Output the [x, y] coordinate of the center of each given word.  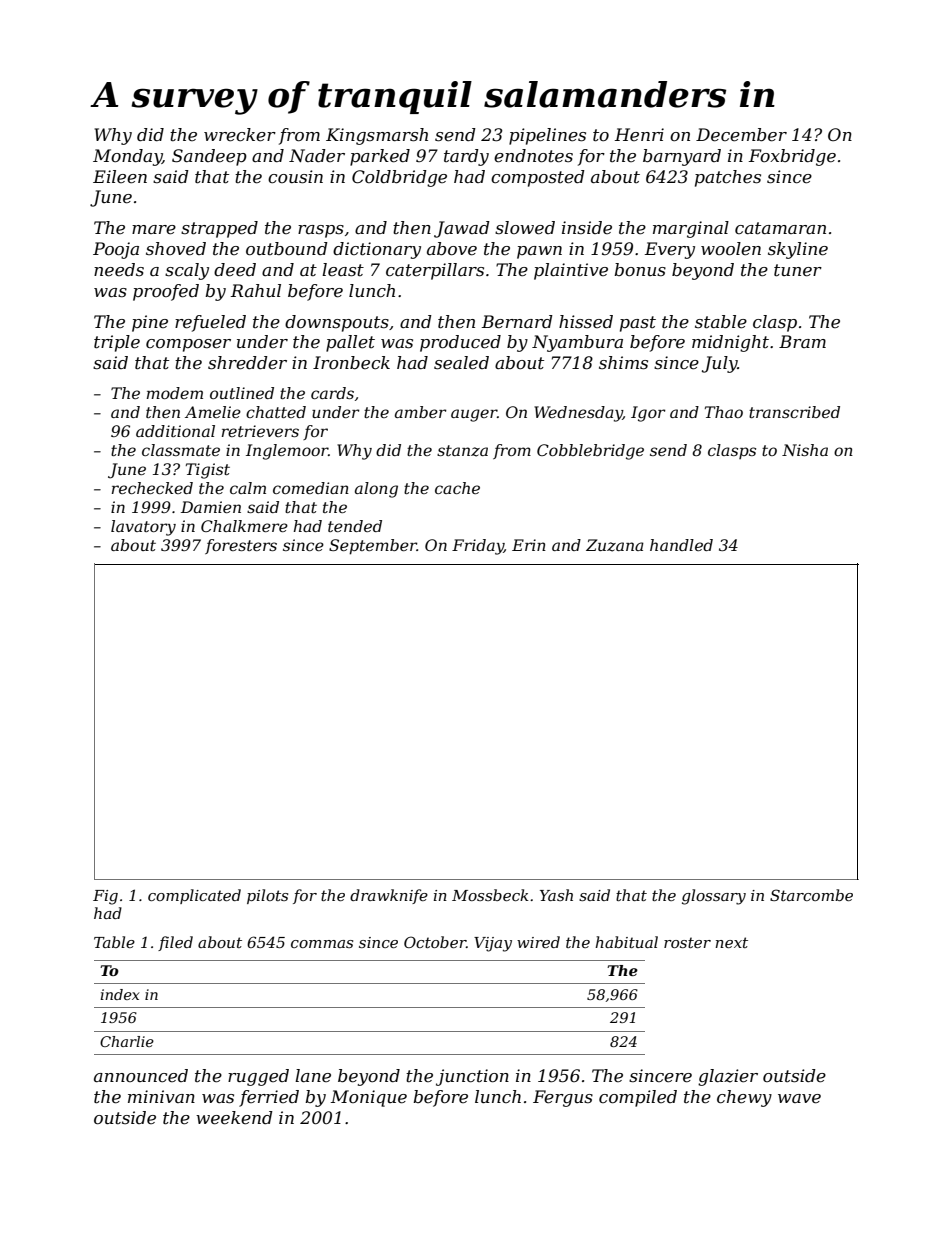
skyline [798, 250]
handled [681, 545]
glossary [714, 897]
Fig [105, 897]
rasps [321, 231]
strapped [219, 229]
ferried [269, 1098]
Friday [478, 547]
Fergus [563, 1098]
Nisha [805, 450]
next [731, 942]
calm [248, 488]
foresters [241, 546]
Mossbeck [490, 895]
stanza [462, 451]
